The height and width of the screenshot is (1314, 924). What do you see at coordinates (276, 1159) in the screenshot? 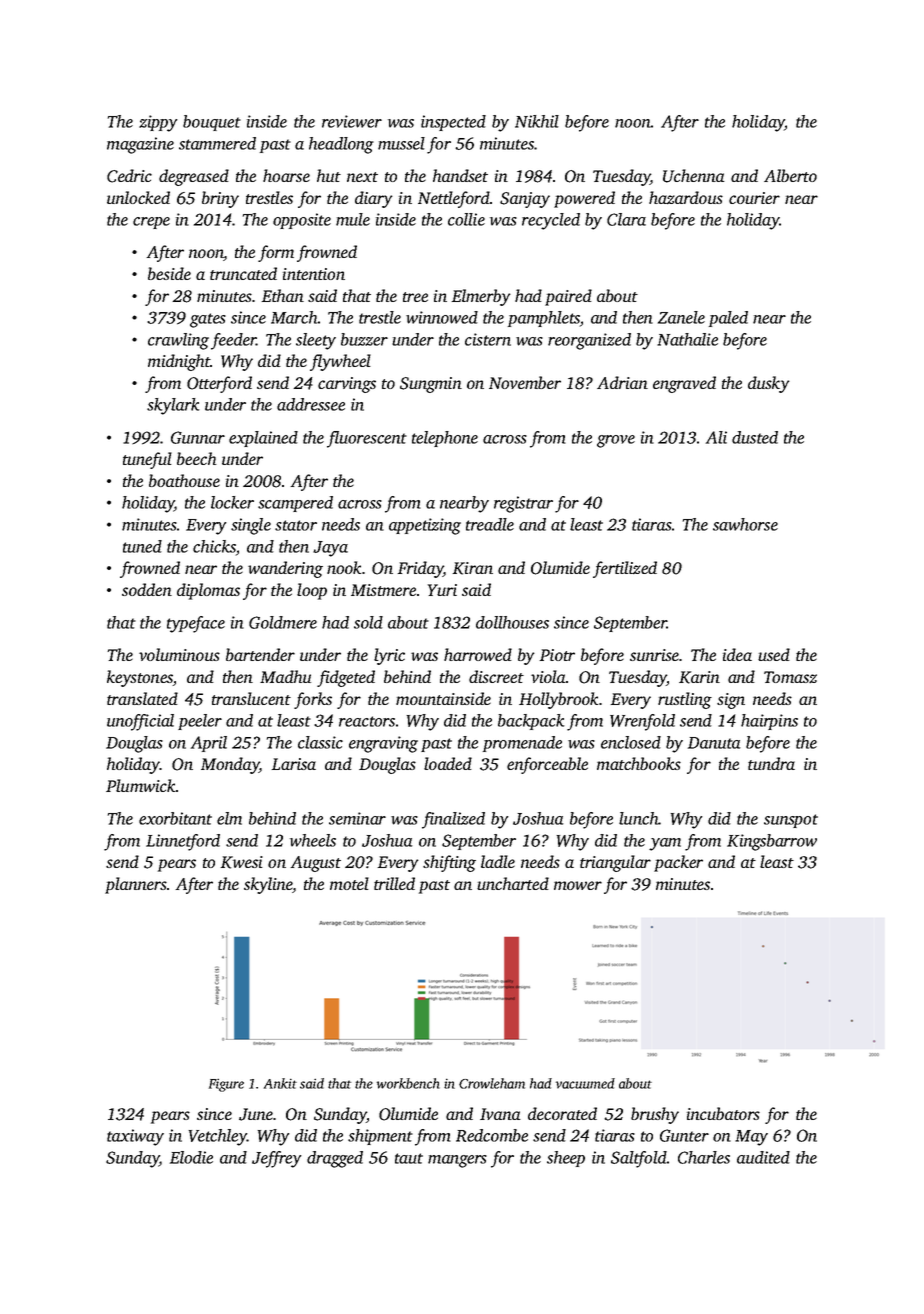
I see `Jeffrey` at bounding box center [276, 1159].
